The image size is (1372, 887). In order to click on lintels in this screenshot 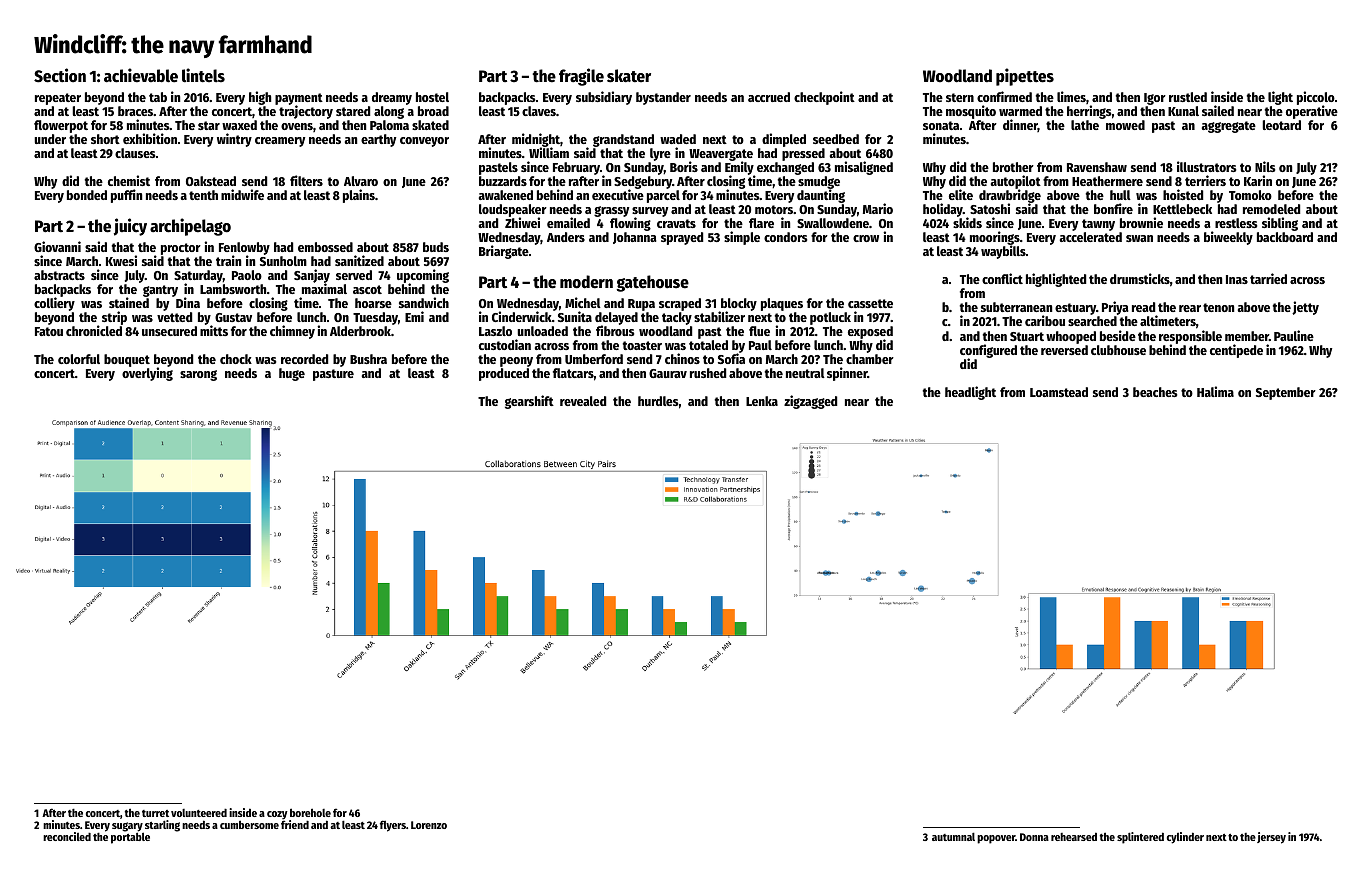, I will do `click(203, 75)`.
